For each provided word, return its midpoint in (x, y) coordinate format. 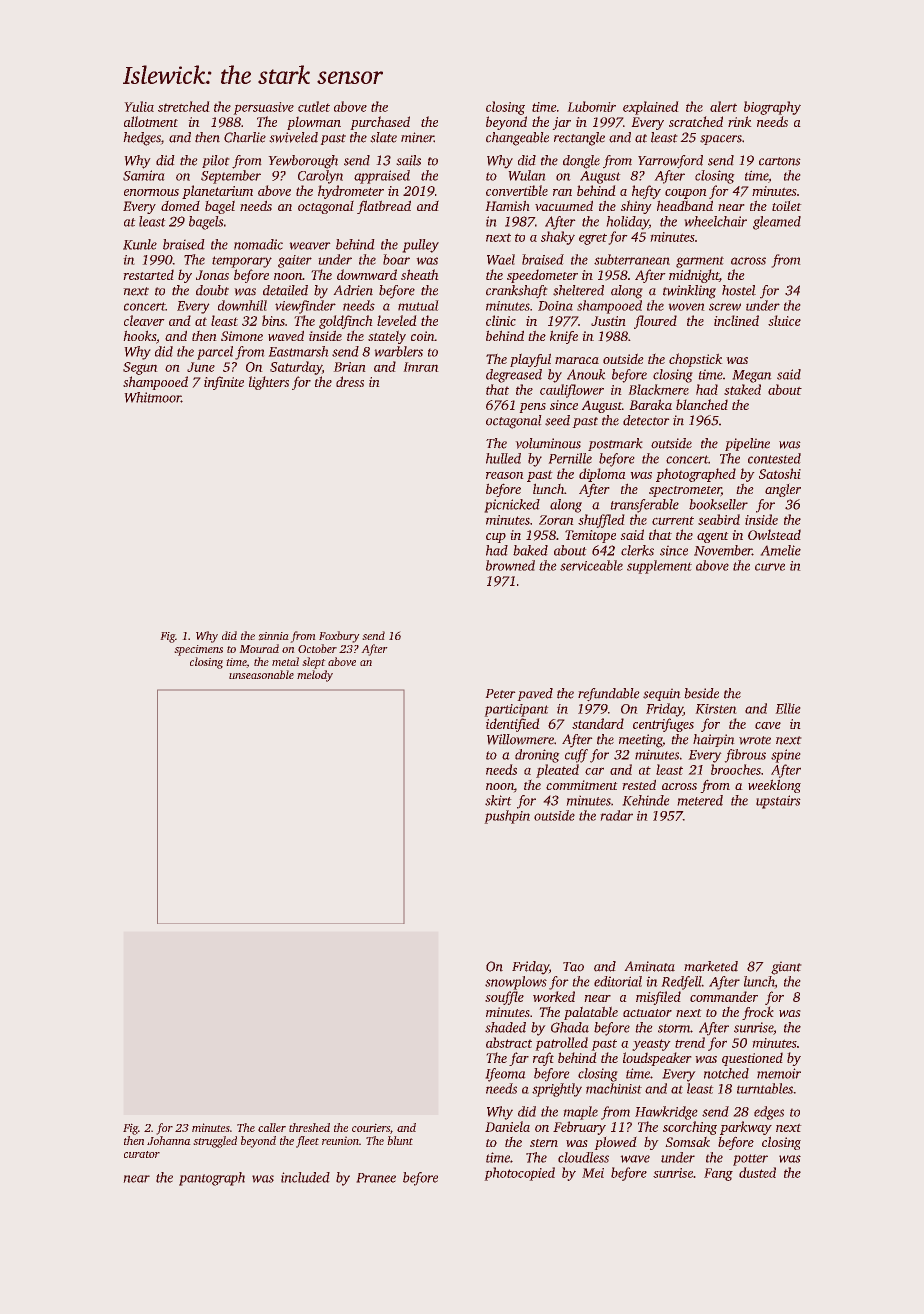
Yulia (139, 106)
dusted (757, 1172)
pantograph (212, 1179)
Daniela (507, 1126)
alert (723, 106)
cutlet (314, 106)
